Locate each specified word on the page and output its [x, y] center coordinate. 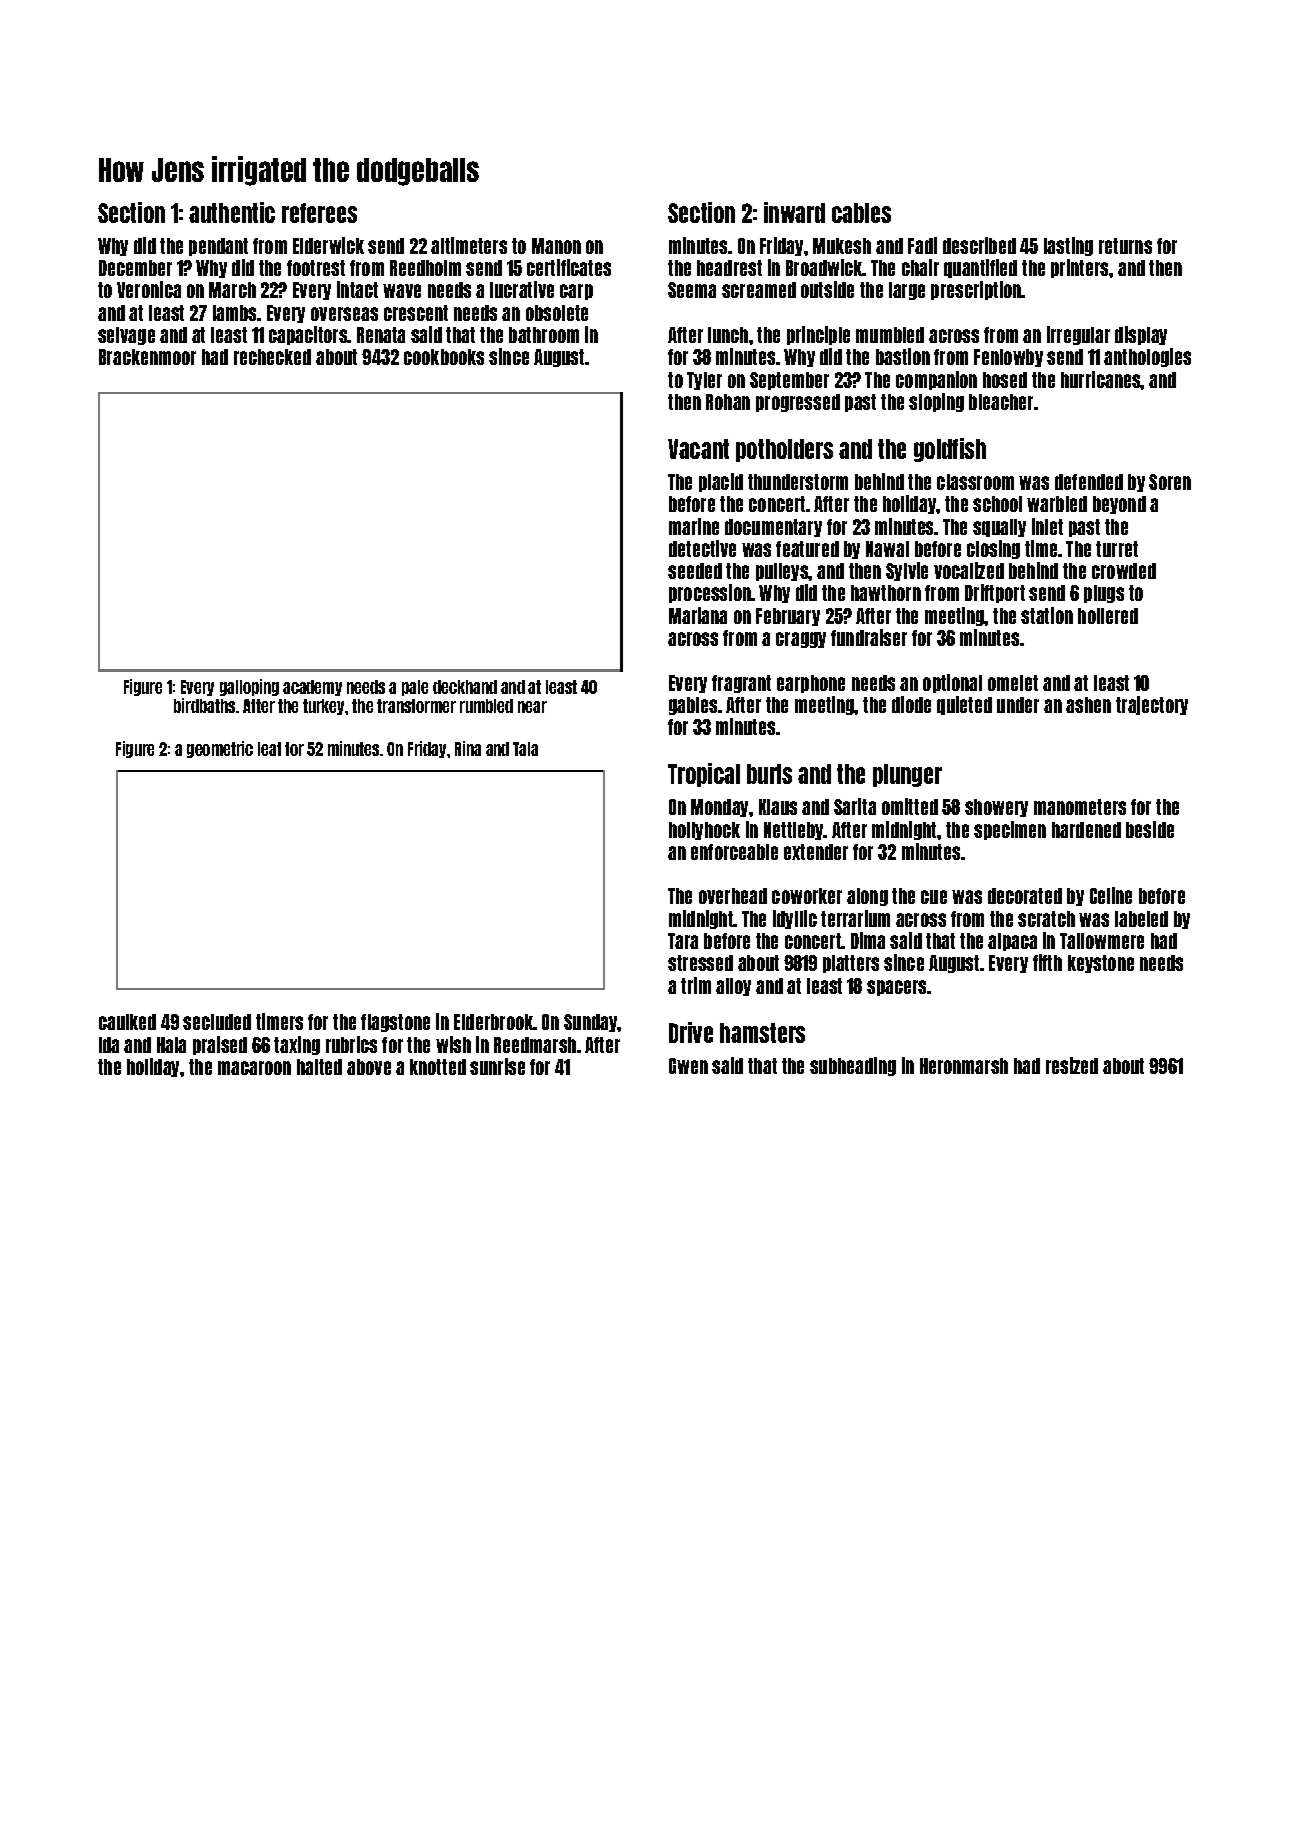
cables [861, 213]
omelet [1013, 683]
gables [693, 706]
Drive [691, 1032]
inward [794, 212]
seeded [695, 571]
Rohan [728, 402]
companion [936, 380]
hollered [1108, 616]
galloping [249, 687]
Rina [468, 748]
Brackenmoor [147, 357]
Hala [171, 1045]
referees [319, 213]
